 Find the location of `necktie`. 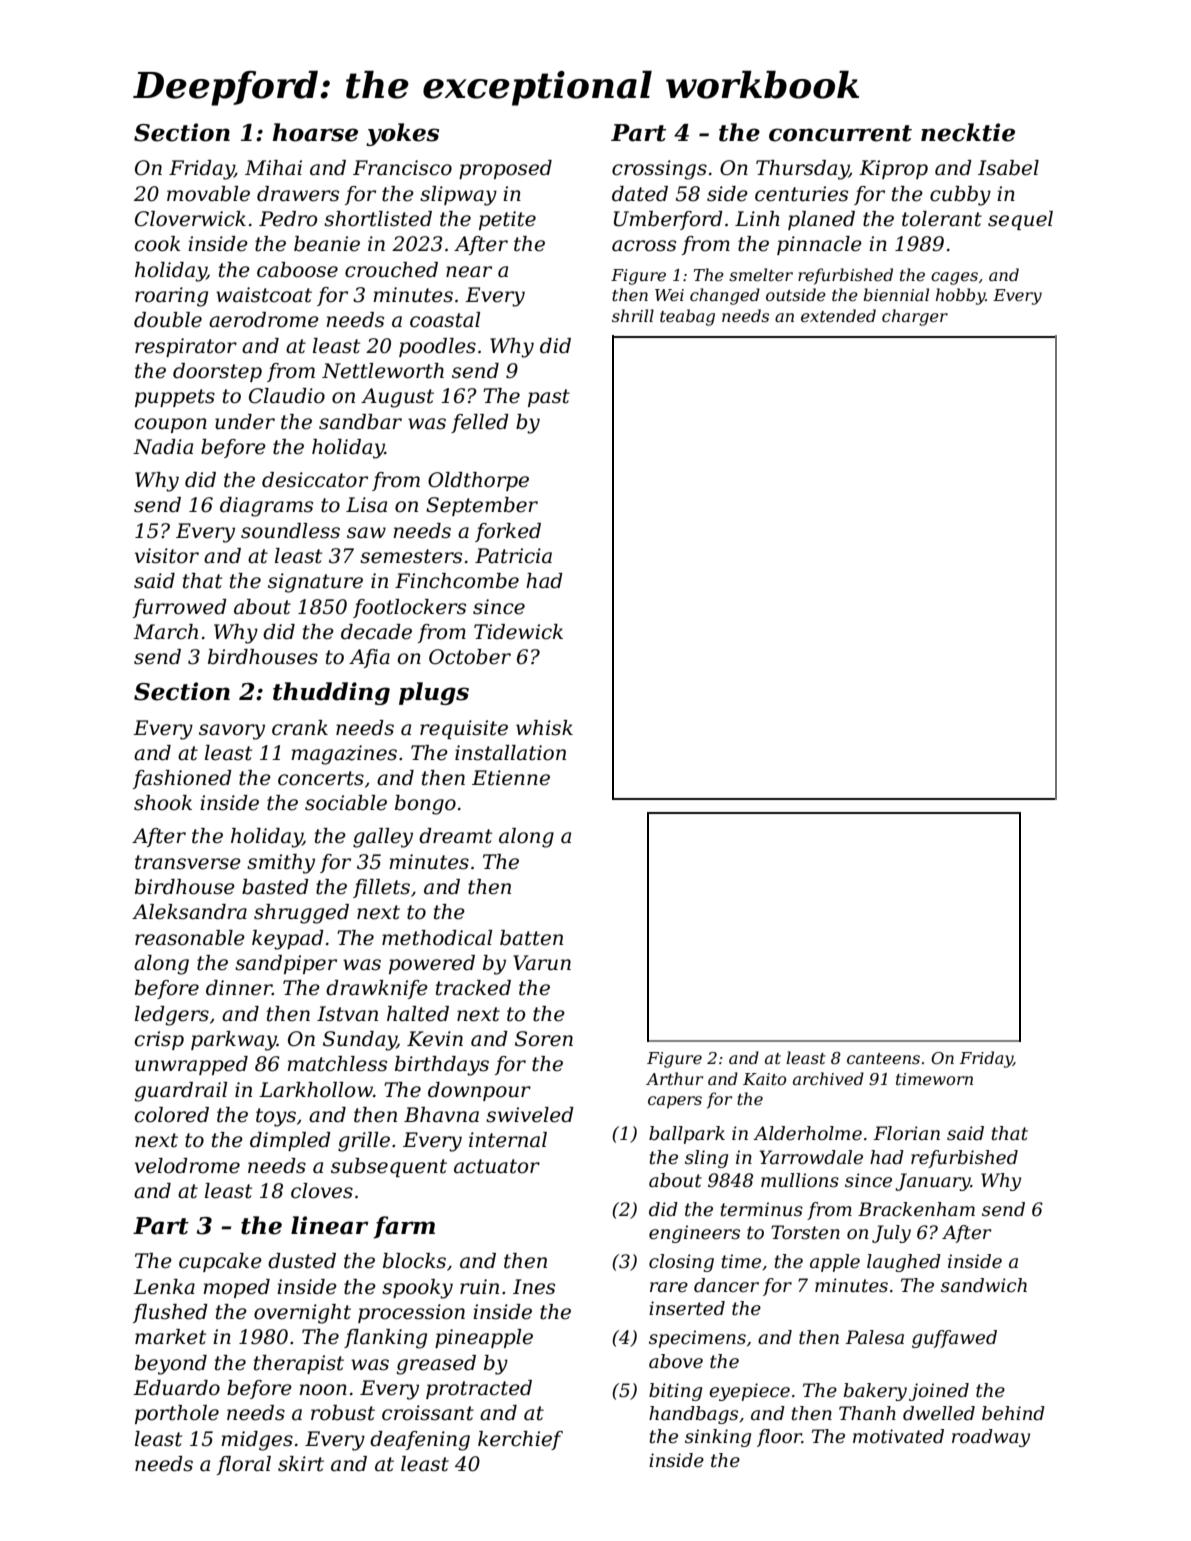

necktie is located at coordinates (968, 132).
